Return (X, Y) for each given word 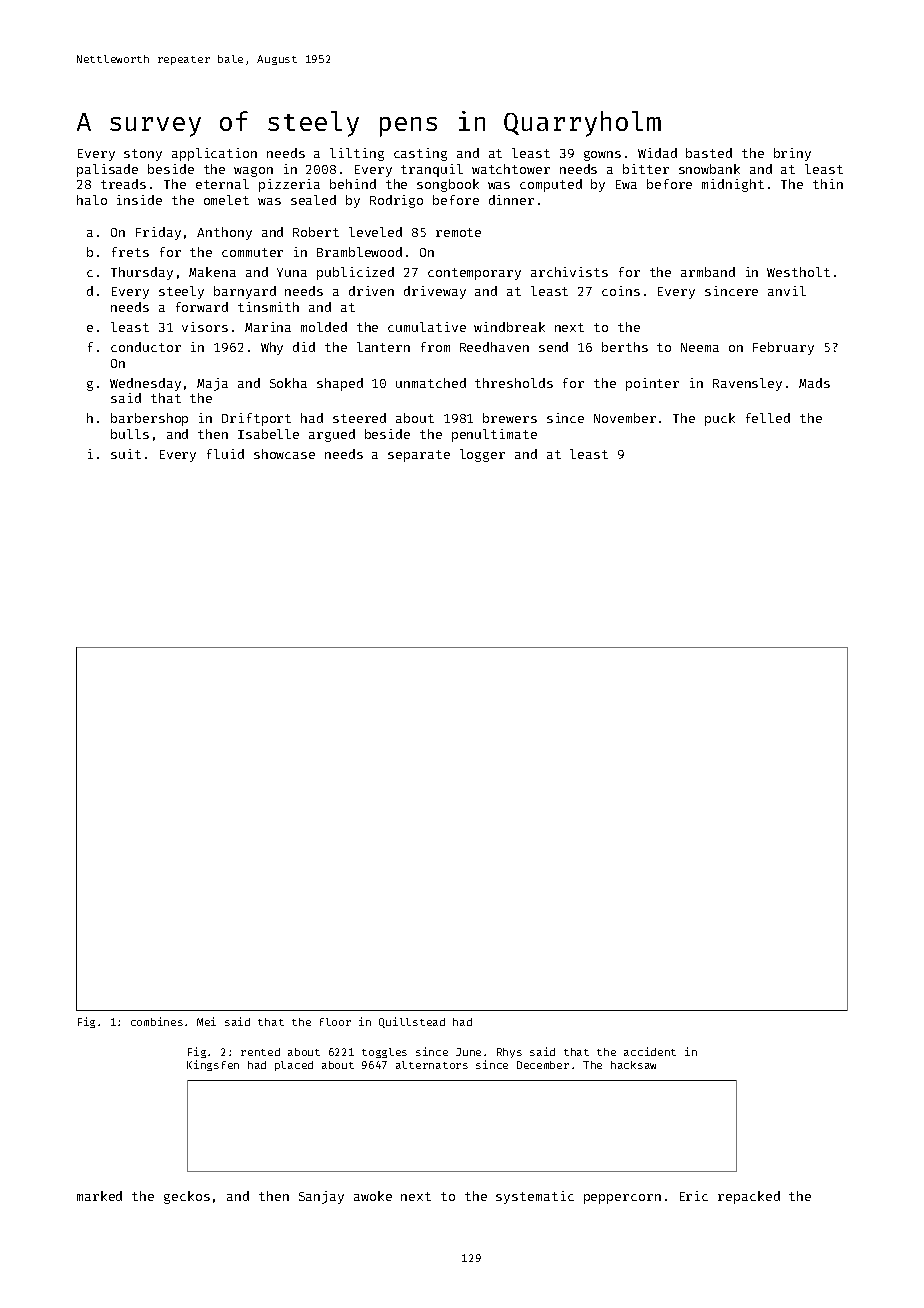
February (783, 348)
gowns (602, 156)
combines (157, 1021)
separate (419, 456)
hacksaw (633, 1065)
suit (126, 454)
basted (709, 153)
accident (650, 1051)
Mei (206, 1021)
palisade (107, 170)
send (553, 347)
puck (720, 419)
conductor (146, 347)
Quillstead (412, 1022)
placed (294, 1066)
